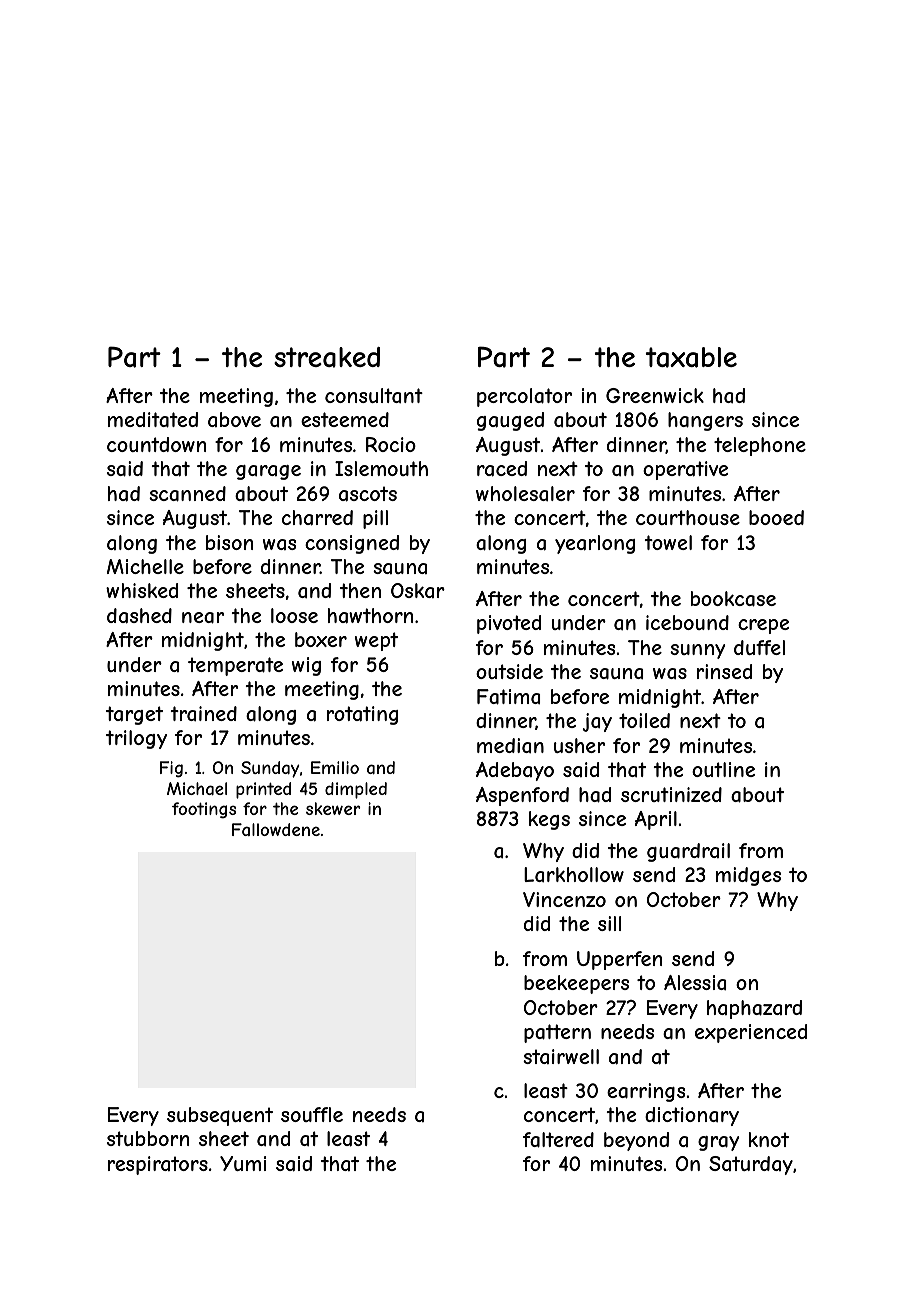  I want to click on sunny, so click(697, 651).
